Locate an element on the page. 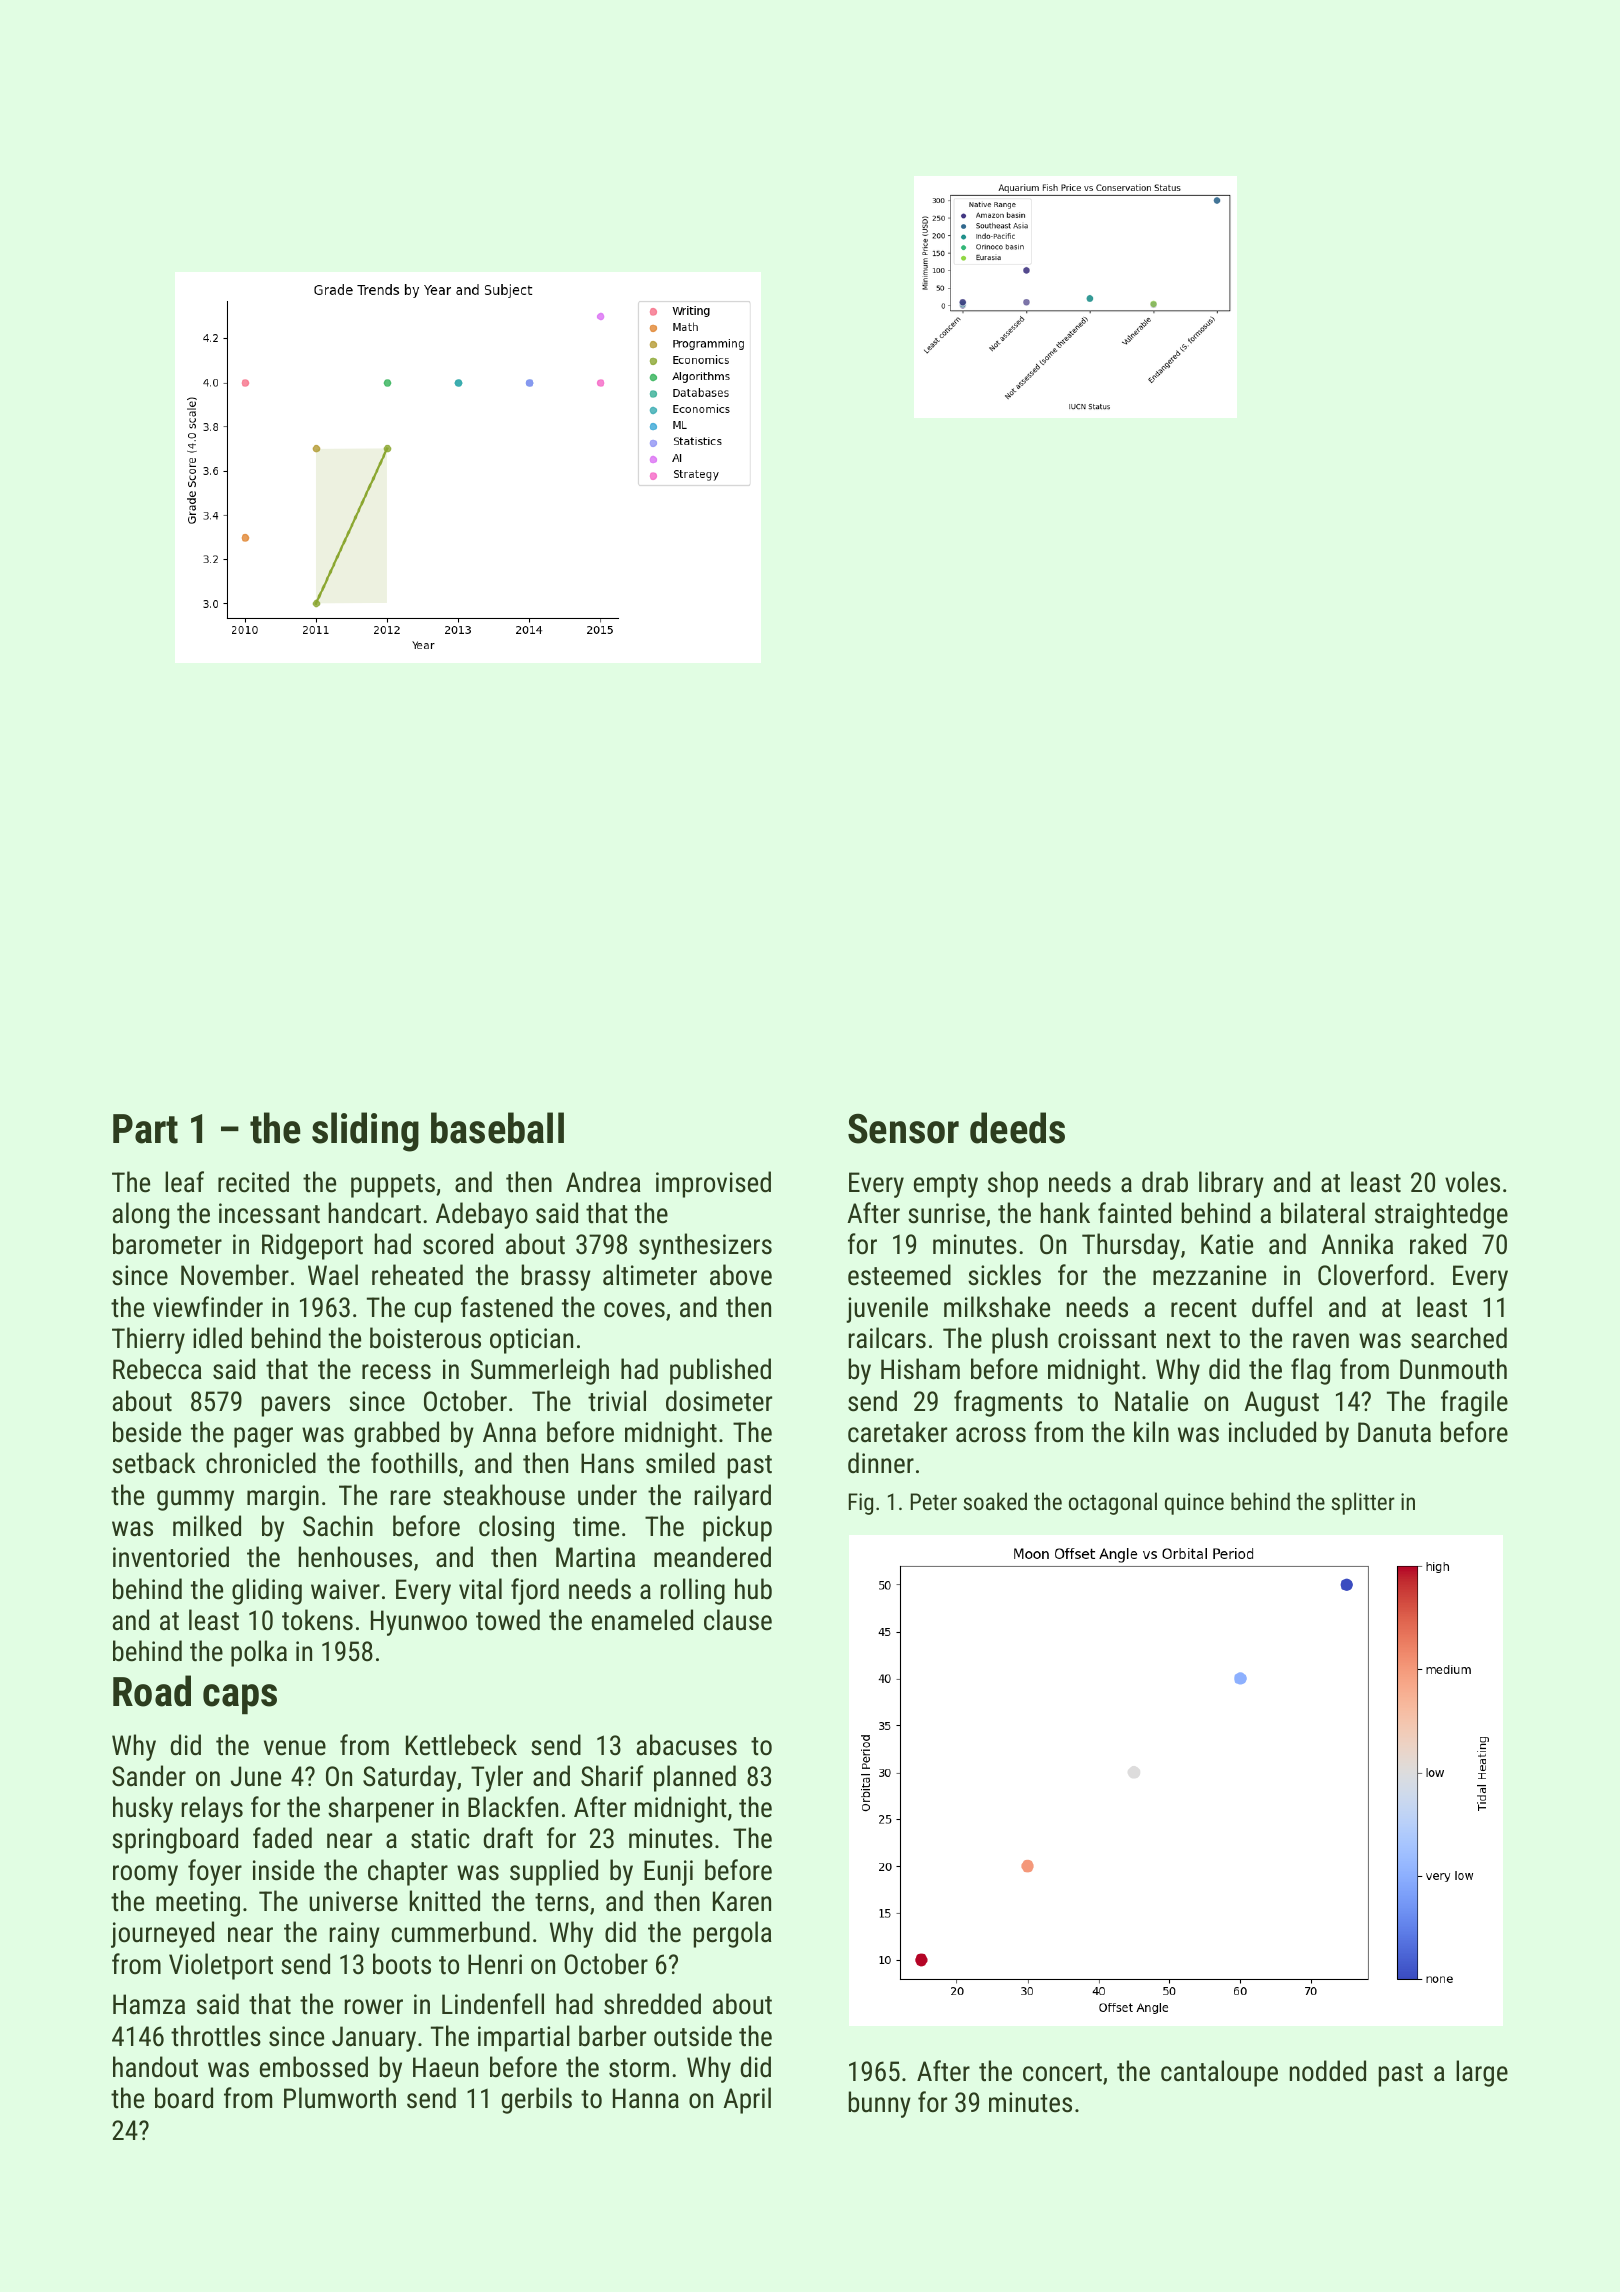 This document has height=2292, width=1620. large is located at coordinates (1482, 2073).
